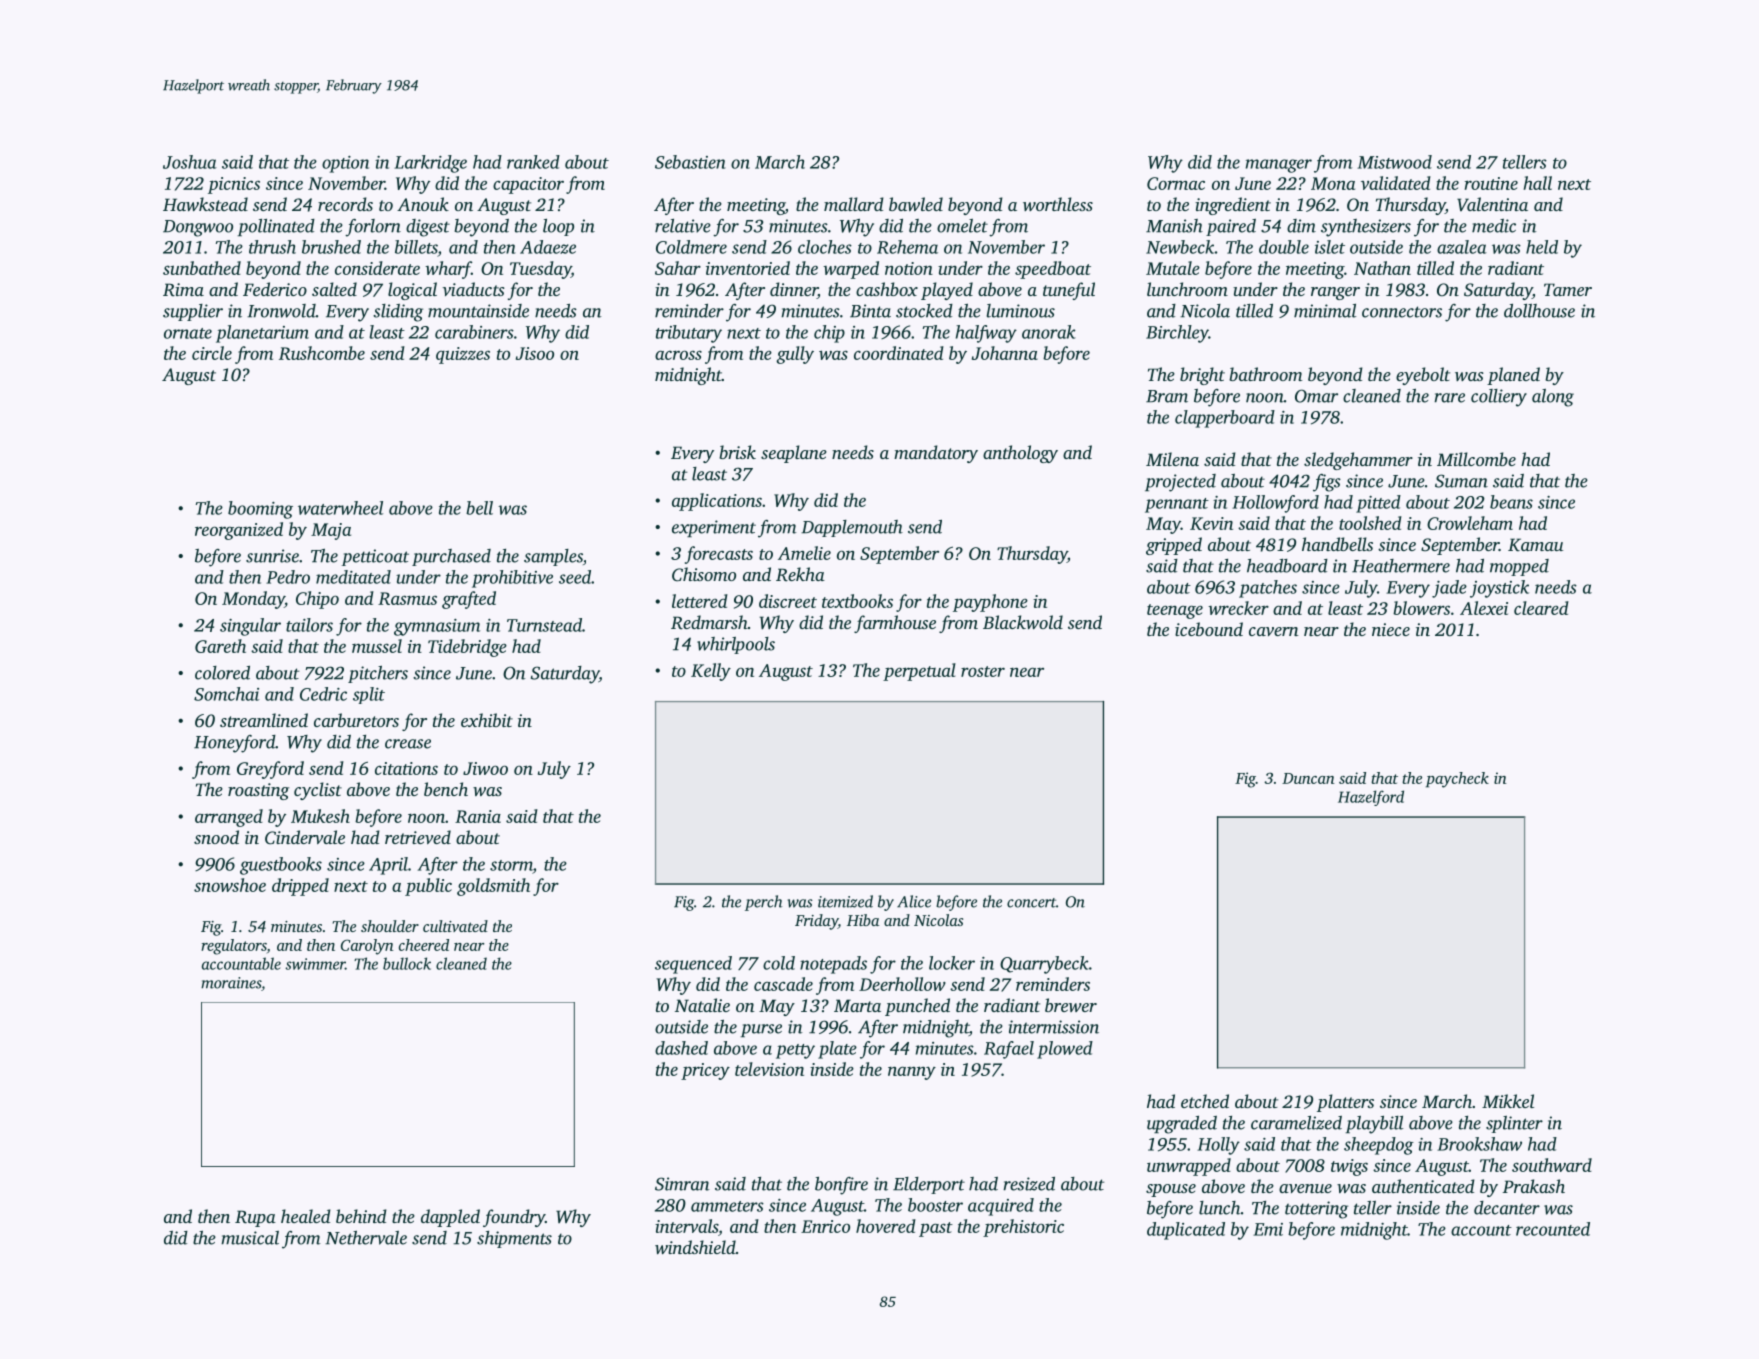 The height and width of the screenshot is (1359, 1759). What do you see at coordinates (455, 926) in the screenshot?
I see `cultivated` at bounding box center [455, 926].
